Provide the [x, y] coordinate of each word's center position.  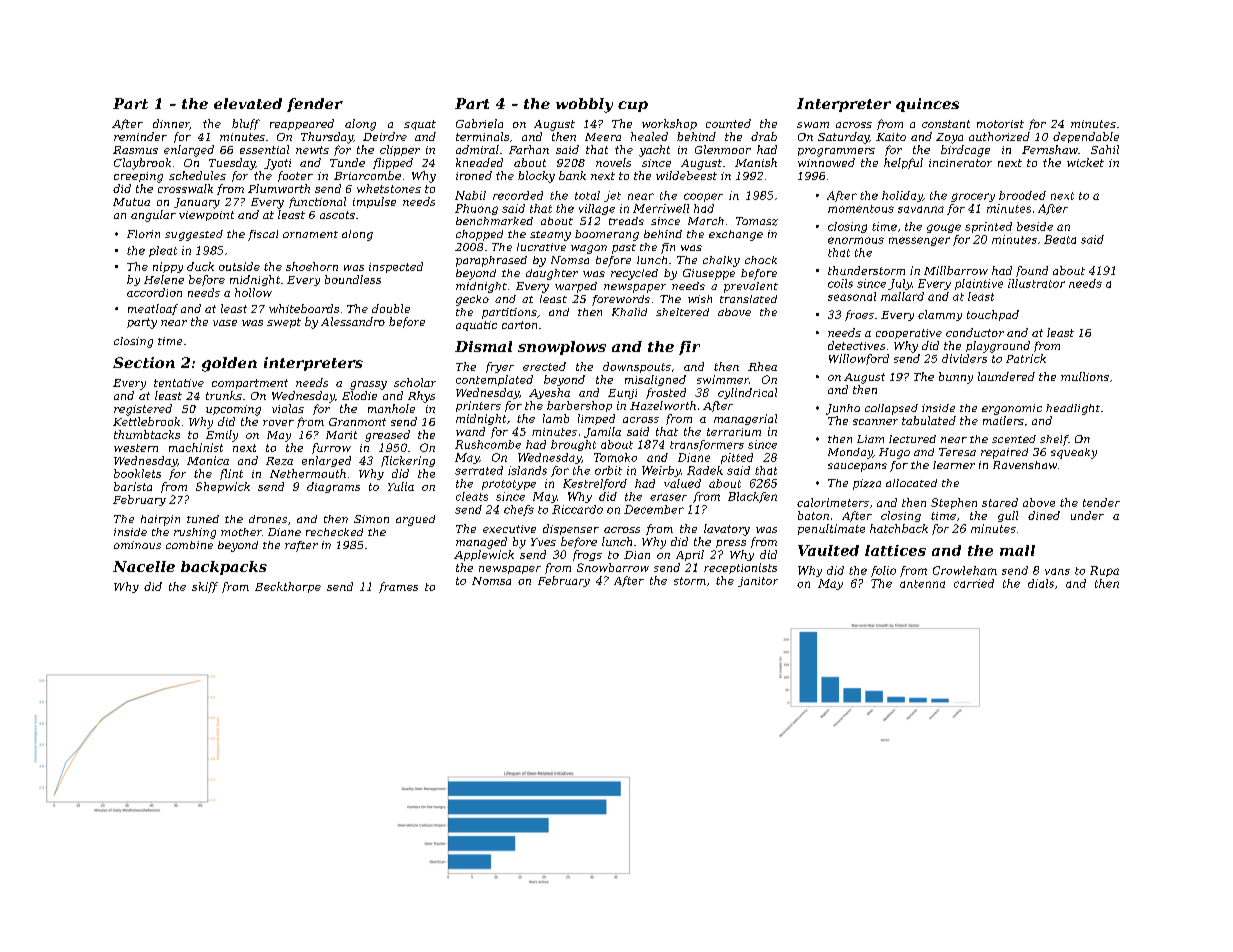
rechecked [334, 532]
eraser [668, 497]
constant [946, 124]
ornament [310, 234]
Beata [1060, 239]
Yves [543, 542]
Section [144, 362]
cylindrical [747, 393]
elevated [248, 103]
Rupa [1104, 571]
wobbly [584, 105]
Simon [371, 519]
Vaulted [828, 550]
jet [612, 196]
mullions [1085, 376]
